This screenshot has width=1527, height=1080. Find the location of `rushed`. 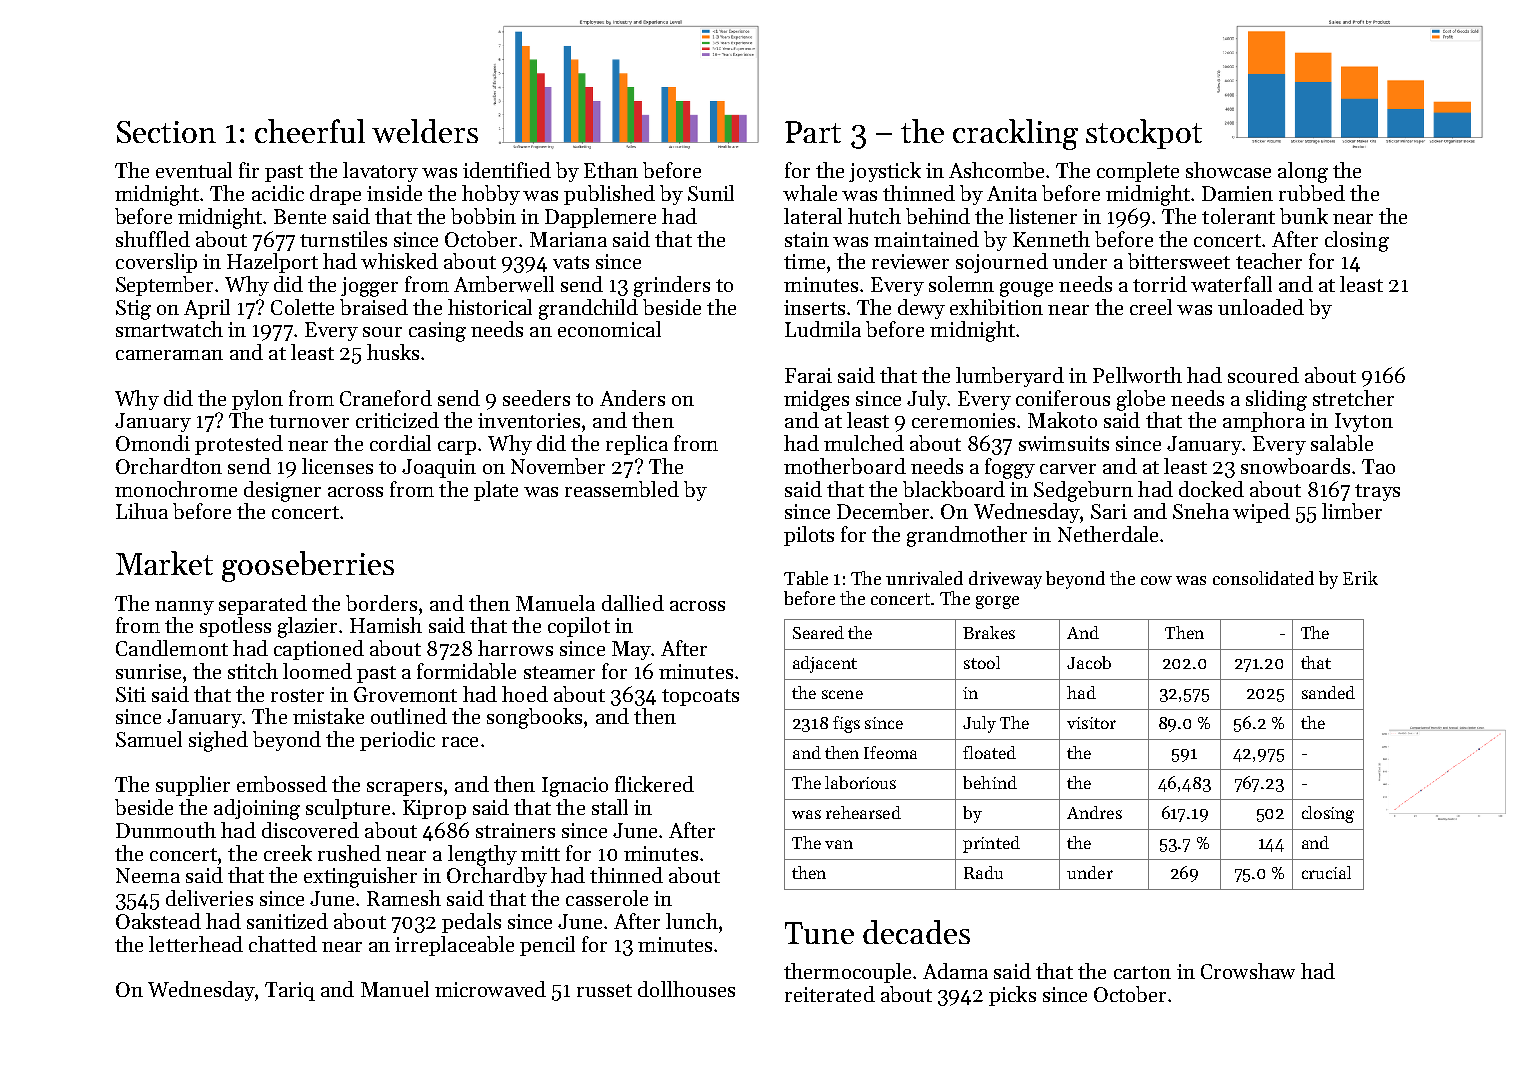

rushed is located at coordinates (349, 853).
